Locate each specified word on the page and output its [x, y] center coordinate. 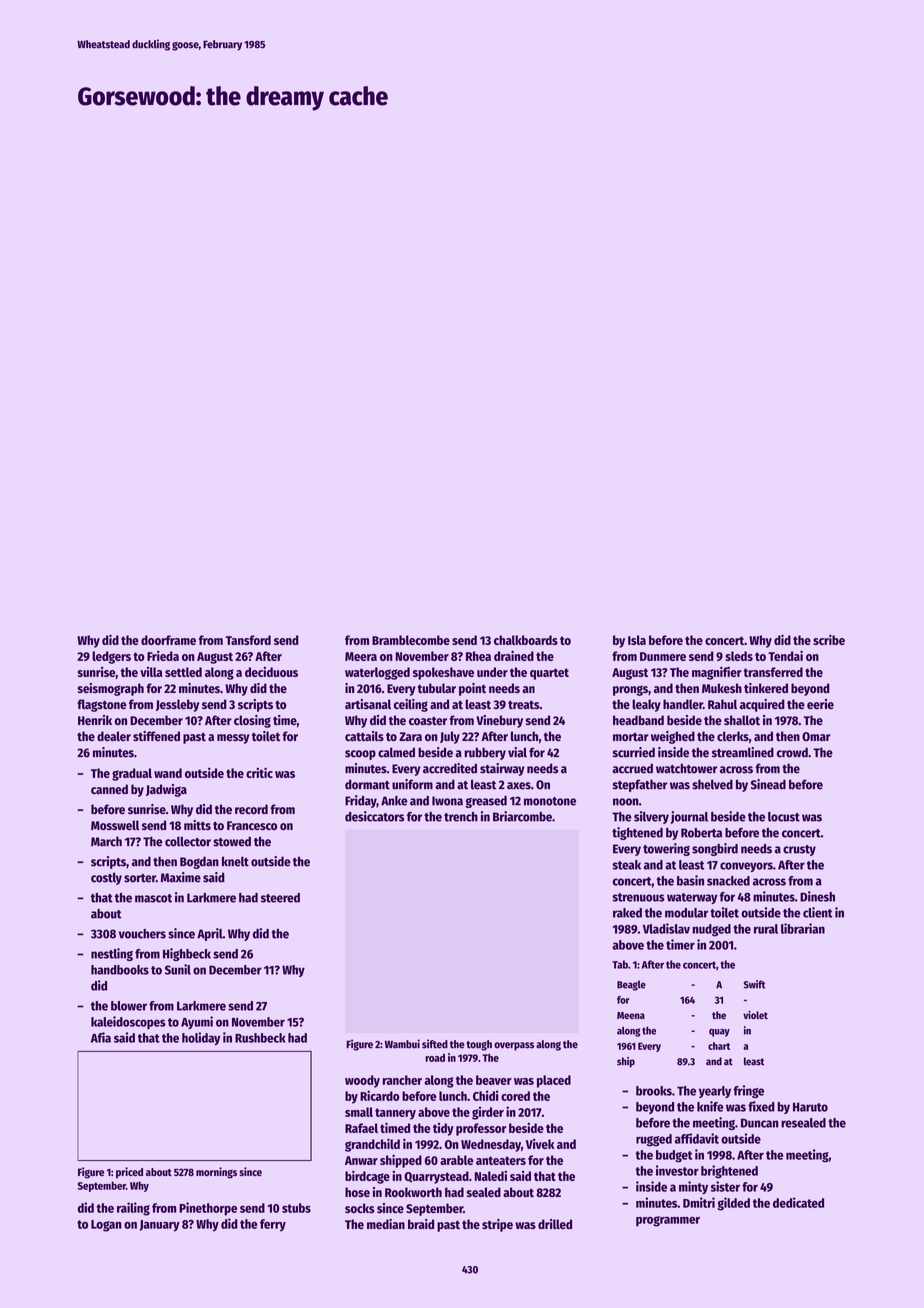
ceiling [411, 705]
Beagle [631, 985]
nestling [112, 954]
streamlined [743, 752]
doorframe [168, 640]
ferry [273, 1225]
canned [109, 789]
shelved [712, 784]
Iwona [447, 801]
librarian [803, 928]
